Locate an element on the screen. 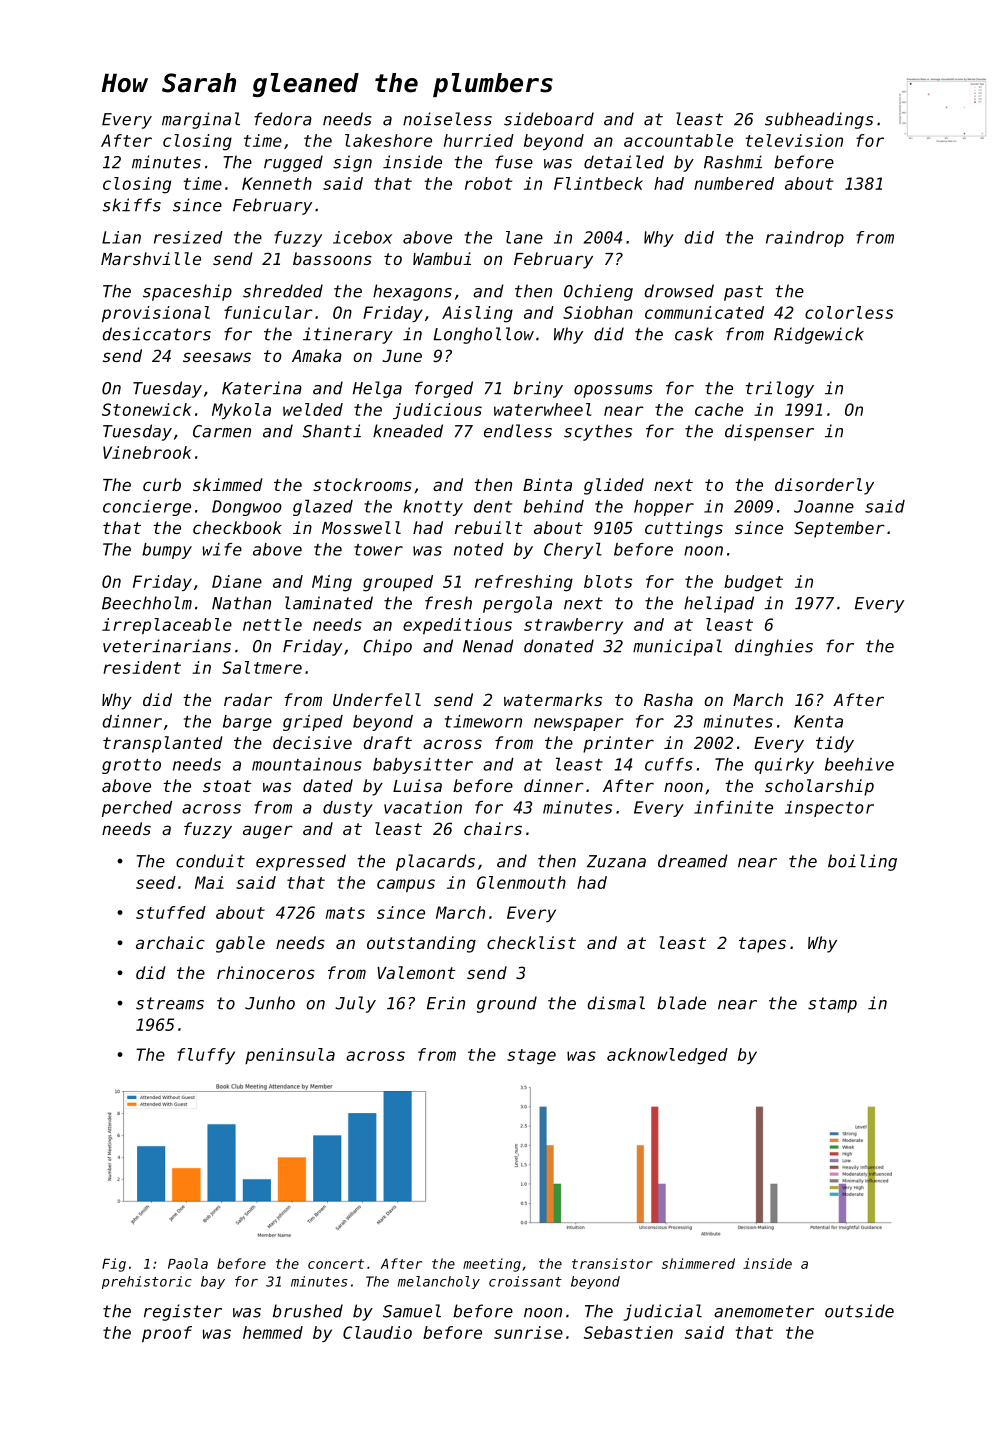 This screenshot has width=1008, height=1432. Joanne is located at coordinates (824, 506).
